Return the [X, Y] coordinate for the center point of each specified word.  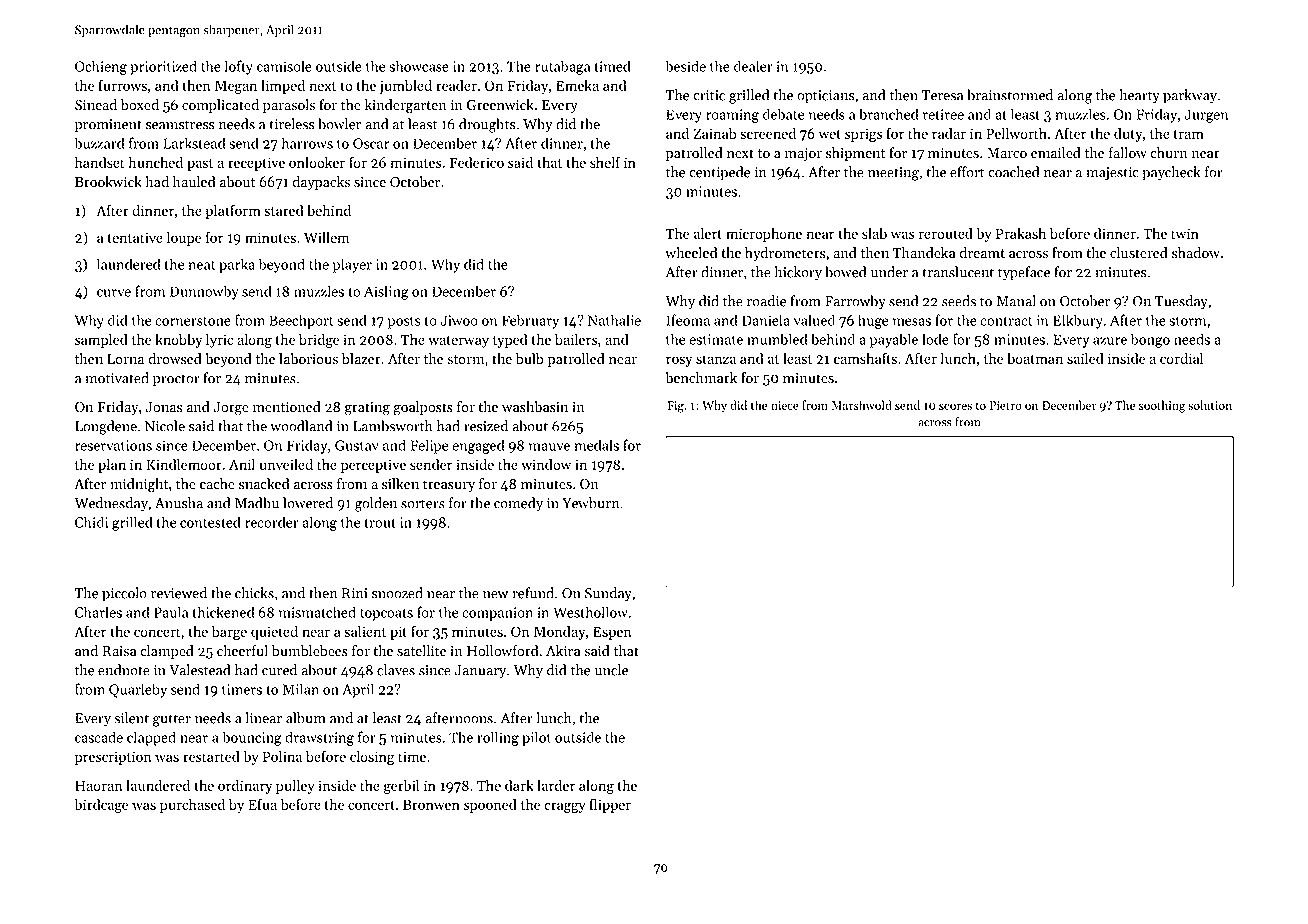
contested [210, 522]
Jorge [231, 409]
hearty [1139, 96]
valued [814, 320]
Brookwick [108, 182]
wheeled [691, 253]
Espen [612, 633]
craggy [565, 807]
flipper [610, 805]
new [495, 595]
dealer [753, 66]
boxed [140, 105]
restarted [211, 756]
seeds [959, 301]
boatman [1035, 358]
